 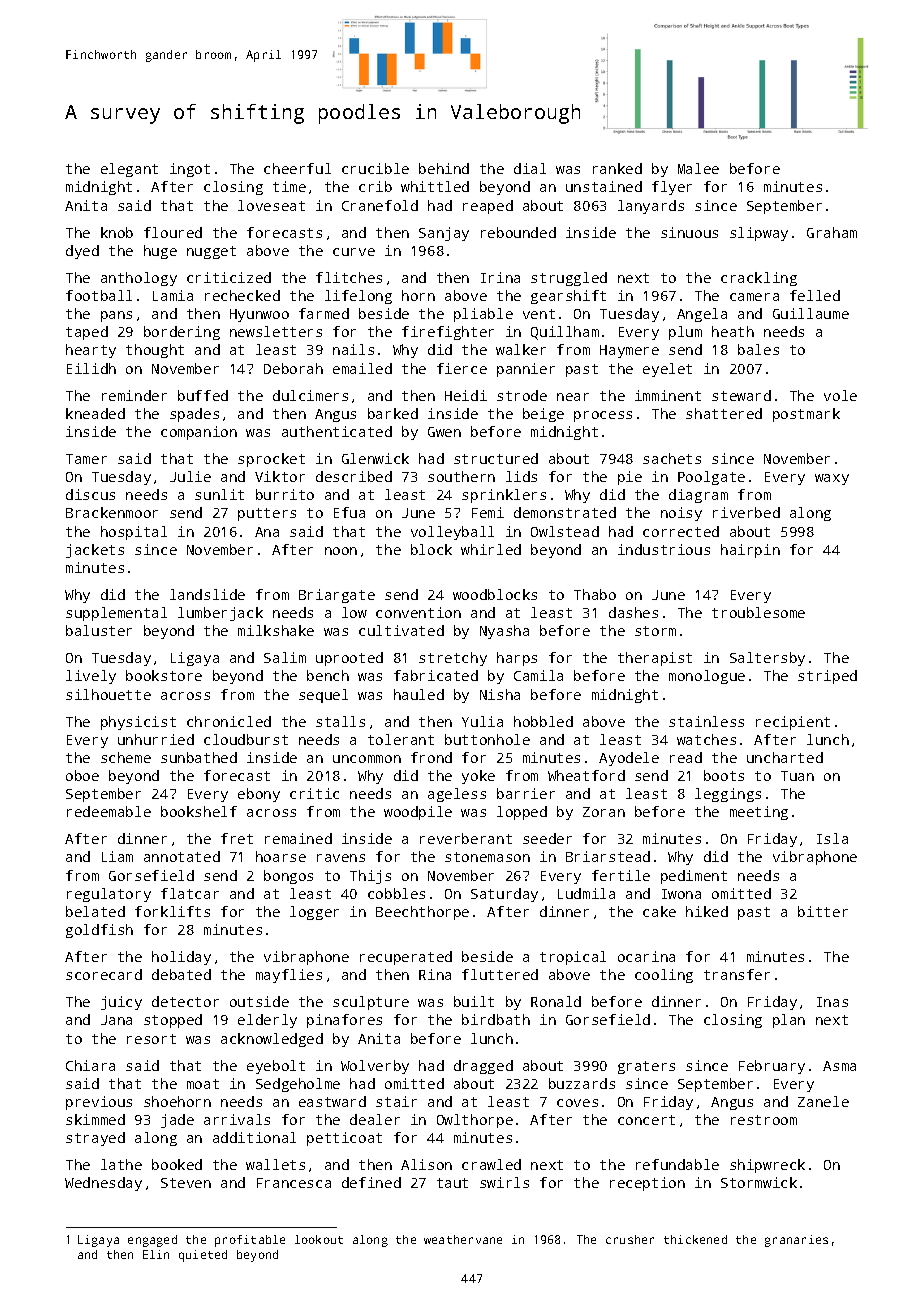 What do you see at coordinates (275, 1164) in the screenshot?
I see `wallets` at bounding box center [275, 1164].
